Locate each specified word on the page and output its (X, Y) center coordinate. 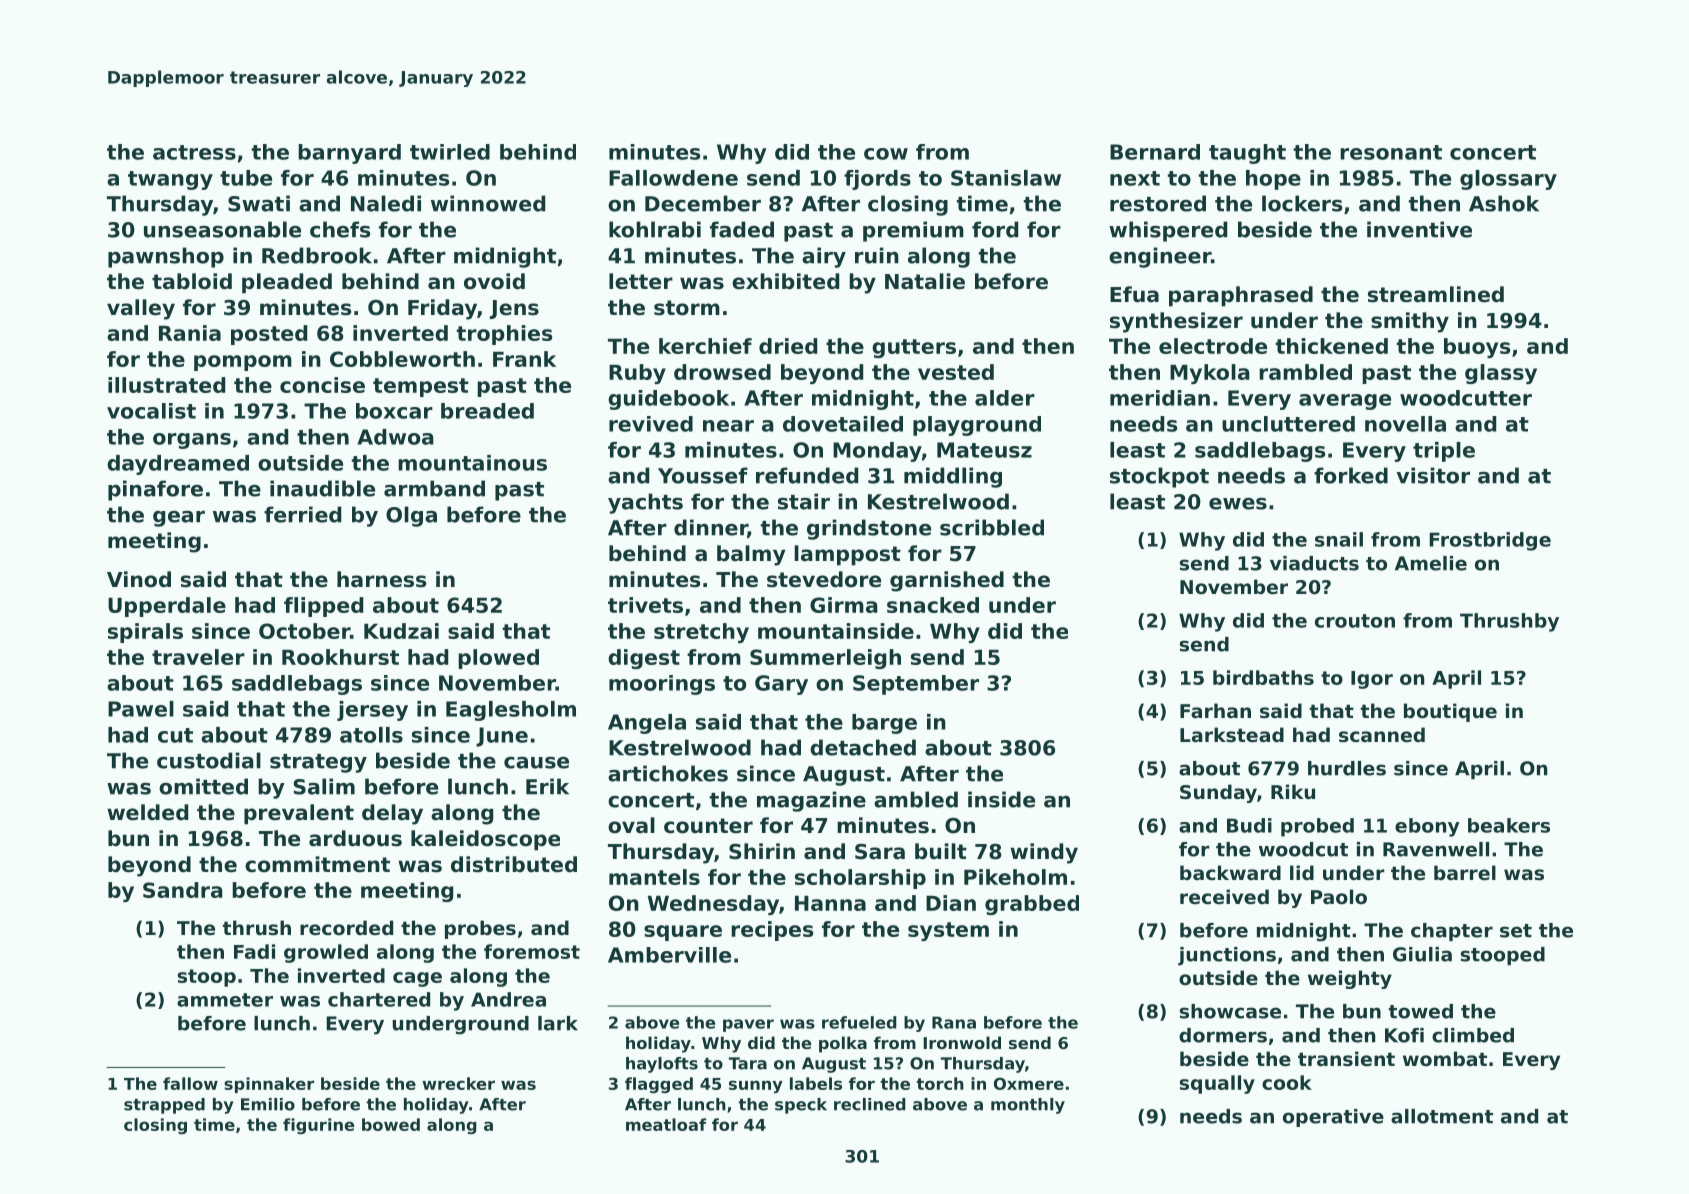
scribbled (992, 527)
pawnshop (166, 257)
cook (1287, 1082)
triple (1444, 452)
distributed (514, 864)
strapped (164, 1106)
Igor (1372, 680)
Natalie (925, 281)
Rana (954, 1022)
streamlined (1436, 294)
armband (434, 488)
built (941, 851)
